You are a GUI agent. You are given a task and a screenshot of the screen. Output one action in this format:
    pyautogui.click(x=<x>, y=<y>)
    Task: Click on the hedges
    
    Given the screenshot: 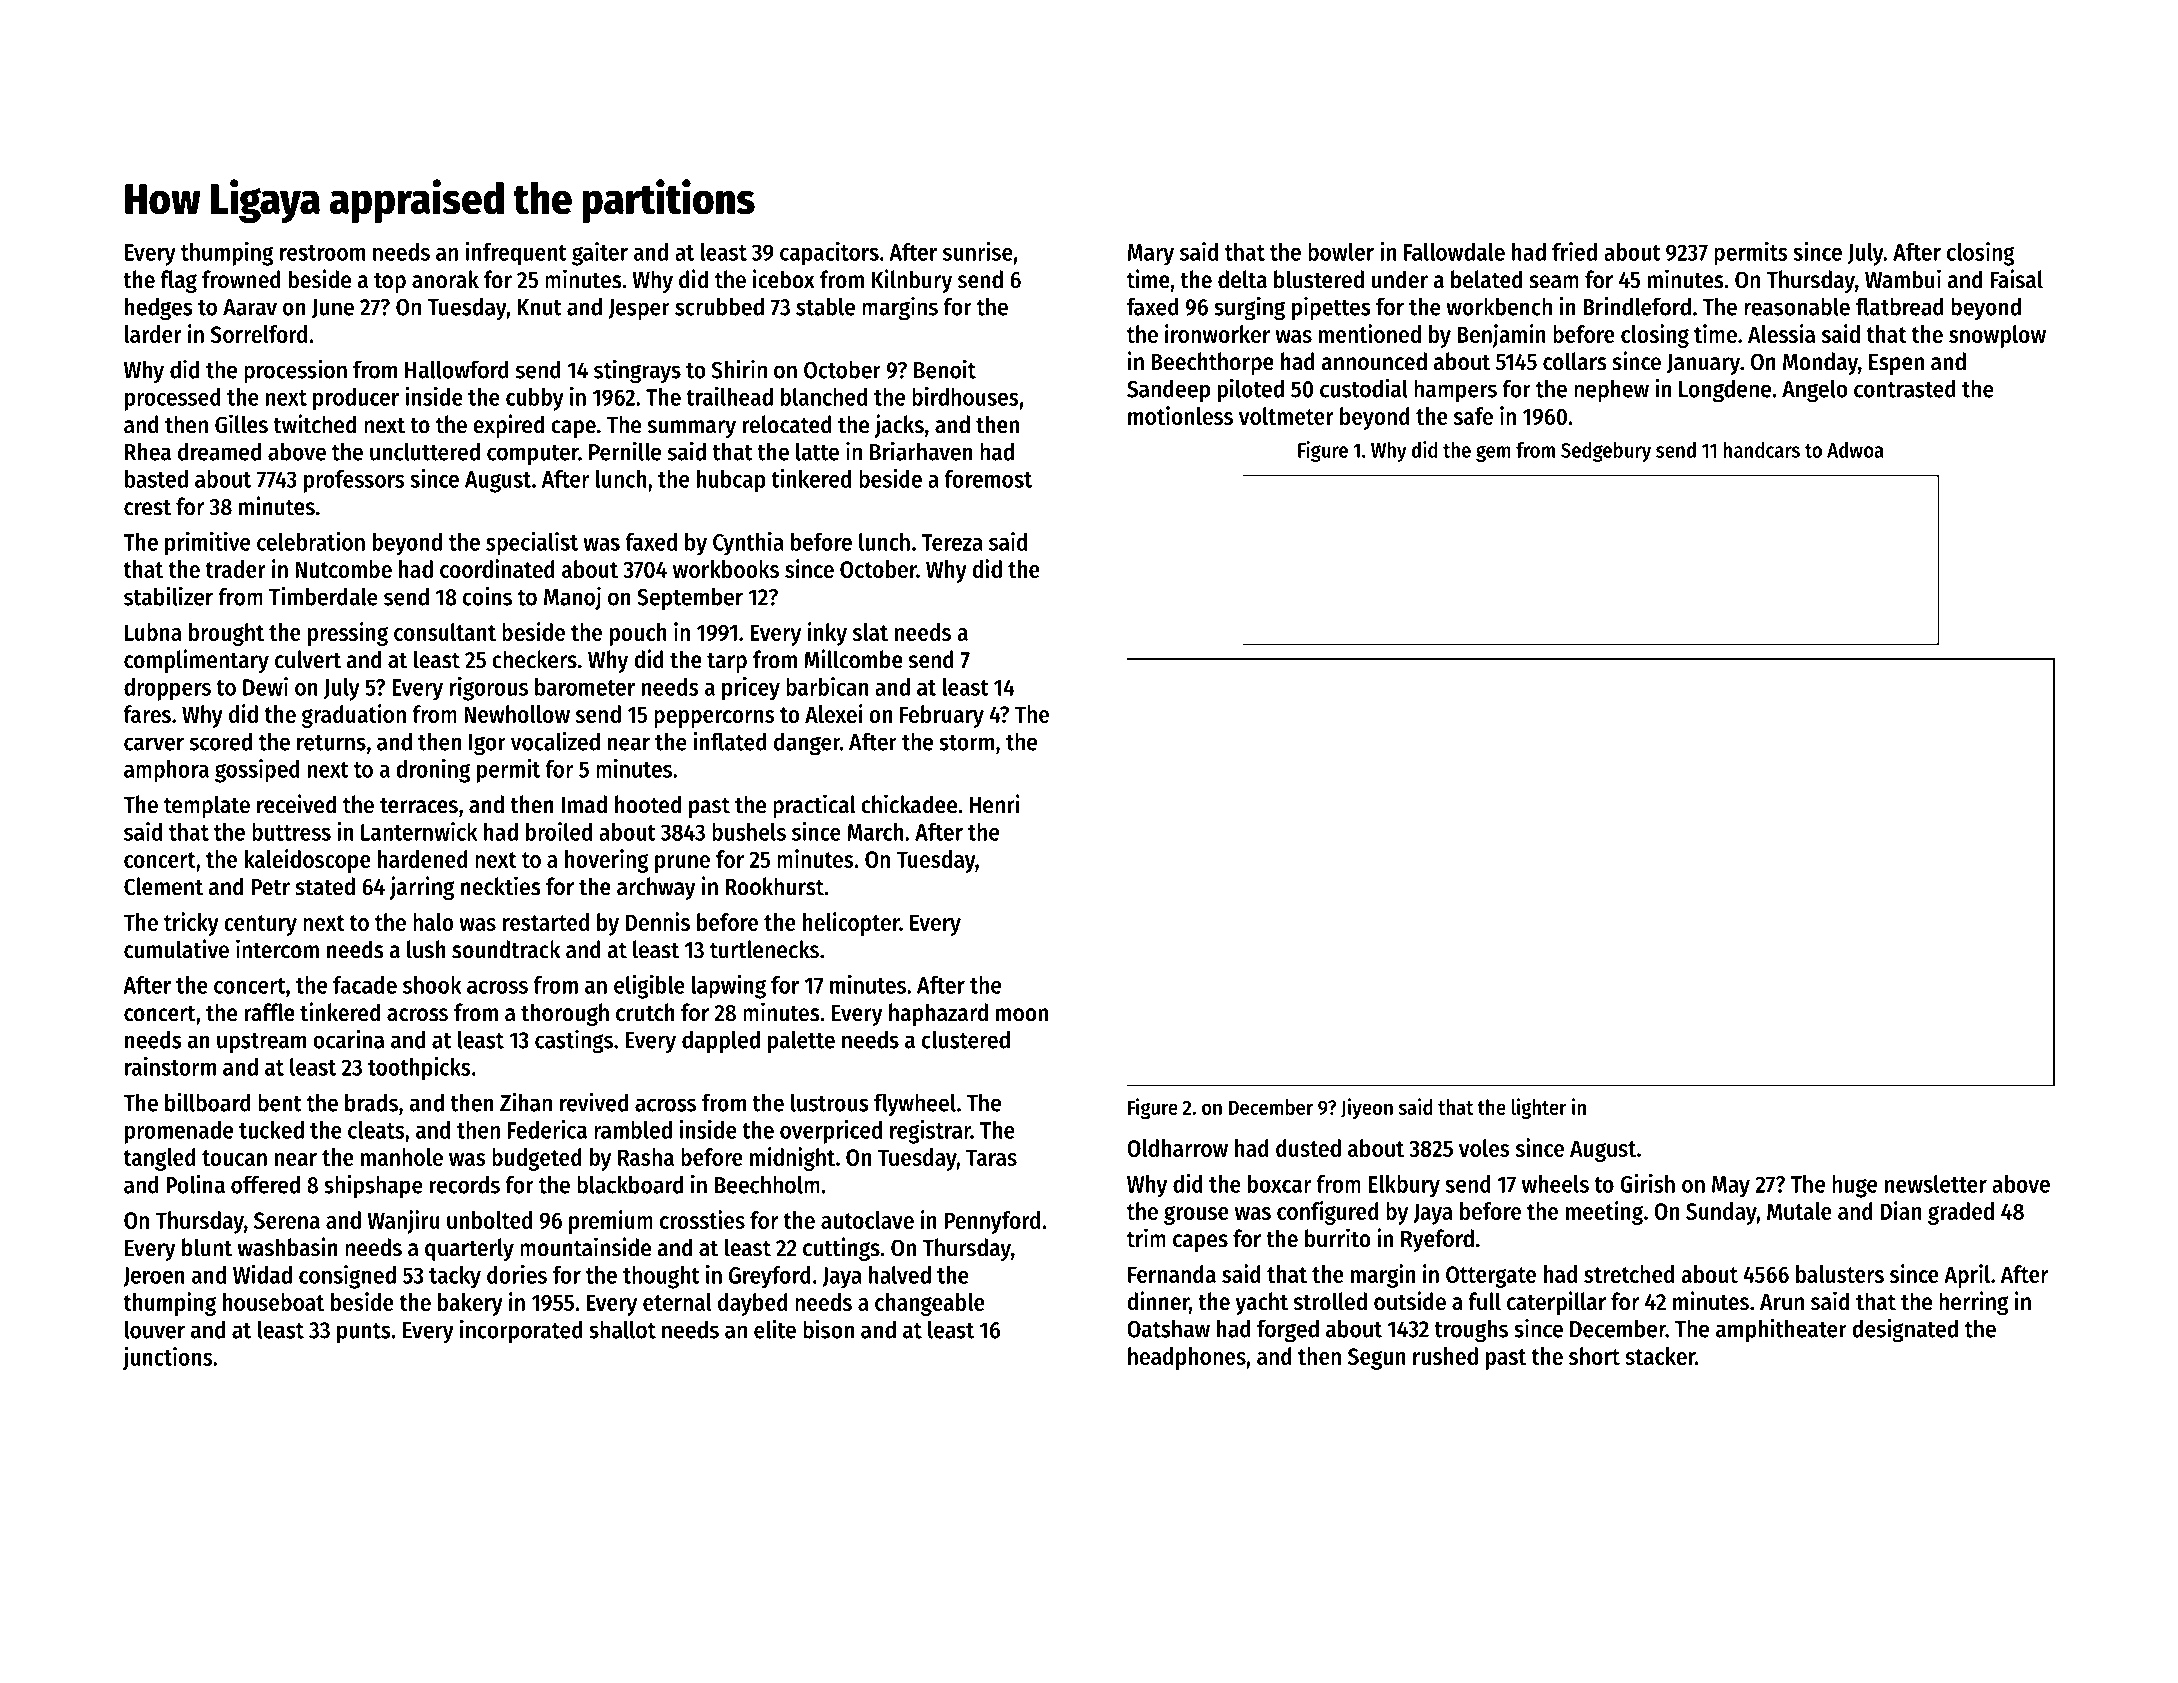 What is the action you would take?
    pyautogui.click(x=159, y=309)
